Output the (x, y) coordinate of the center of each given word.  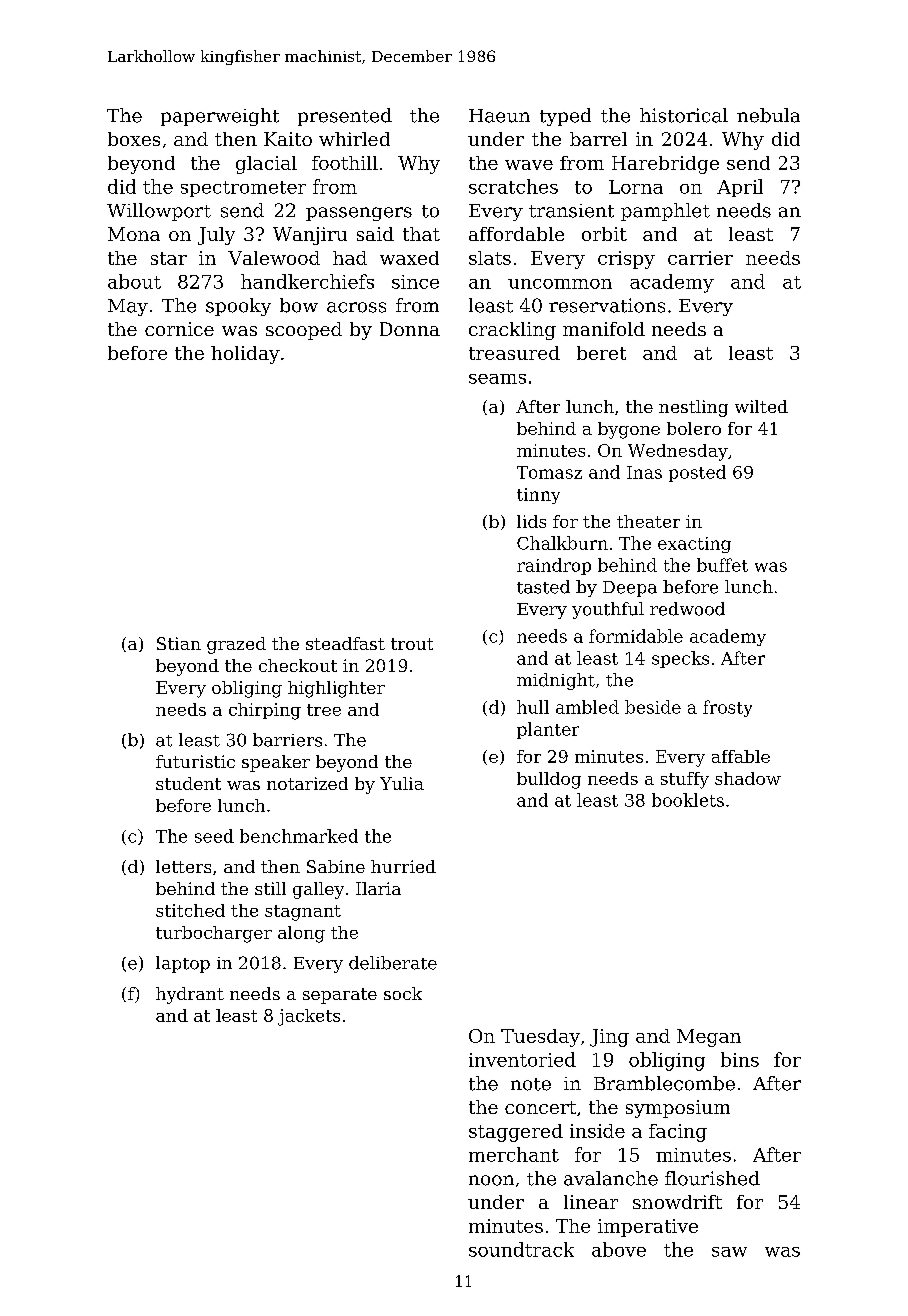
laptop (183, 964)
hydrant (190, 995)
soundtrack (521, 1249)
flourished (712, 1178)
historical (684, 115)
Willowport (159, 212)
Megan (709, 1038)
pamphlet (665, 212)
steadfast (345, 643)
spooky (238, 307)
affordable (516, 234)
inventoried (522, 1059)
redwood (687, 609)
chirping (265, 711)
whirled (354, 139)
